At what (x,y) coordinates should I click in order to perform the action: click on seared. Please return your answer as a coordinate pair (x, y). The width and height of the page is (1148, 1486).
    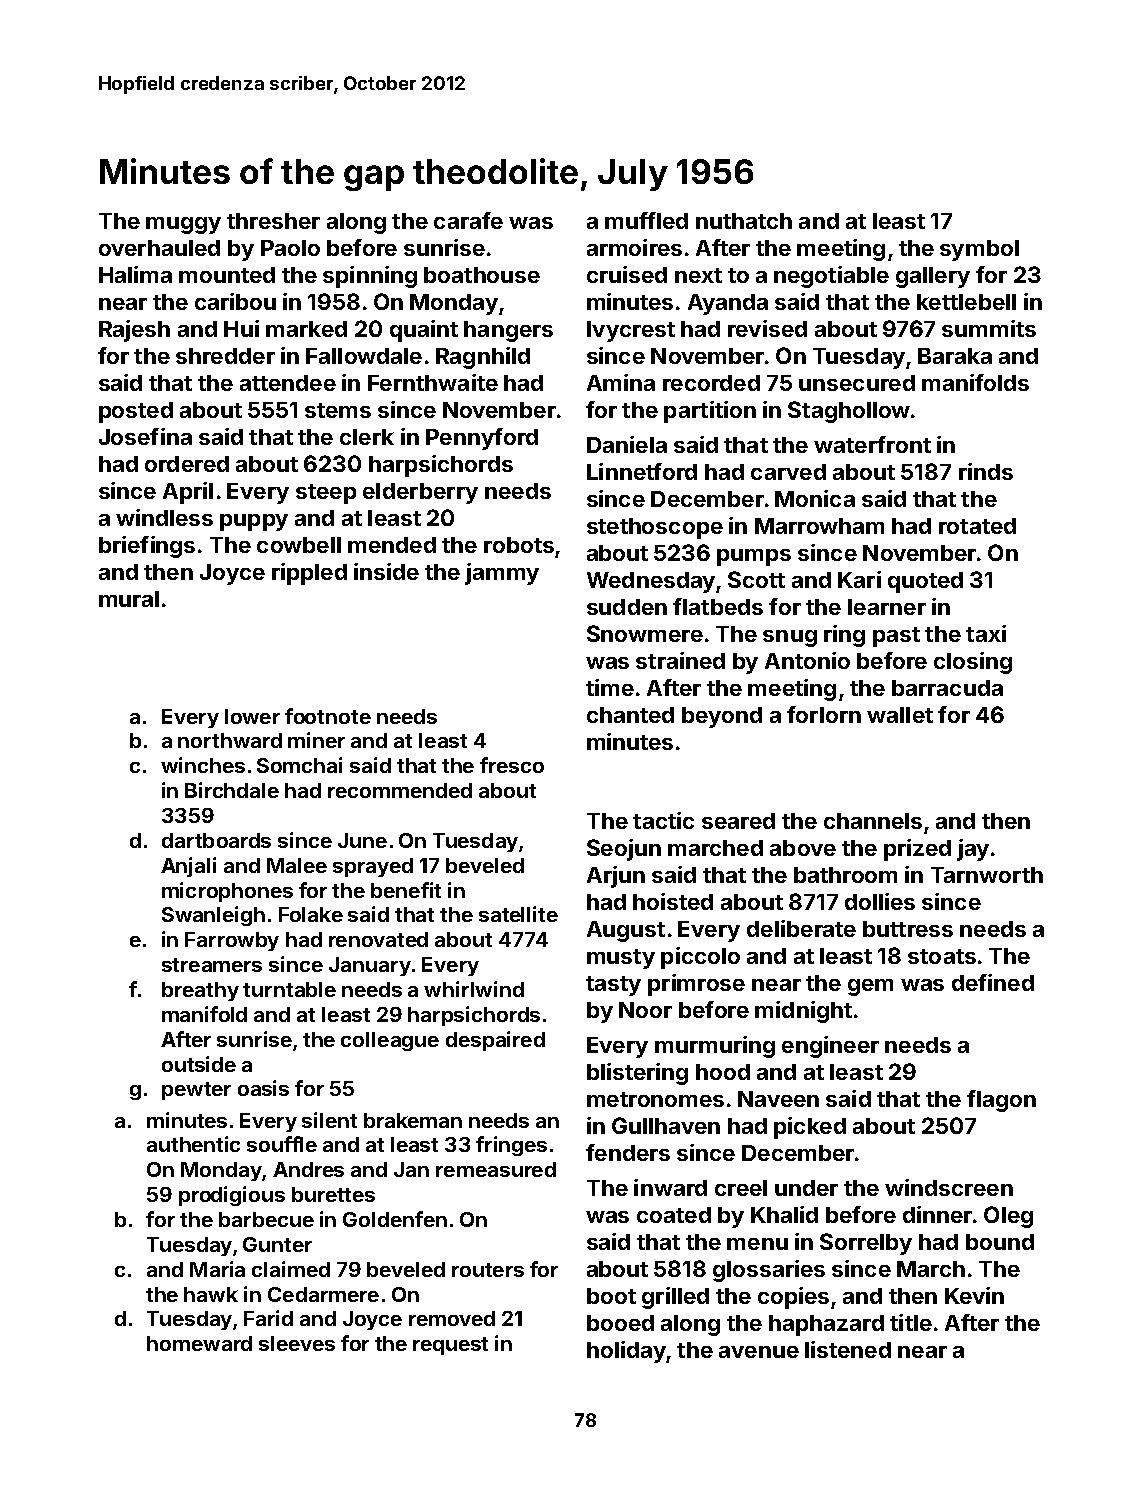
    Looking at the image, I should click on (738, 821).
